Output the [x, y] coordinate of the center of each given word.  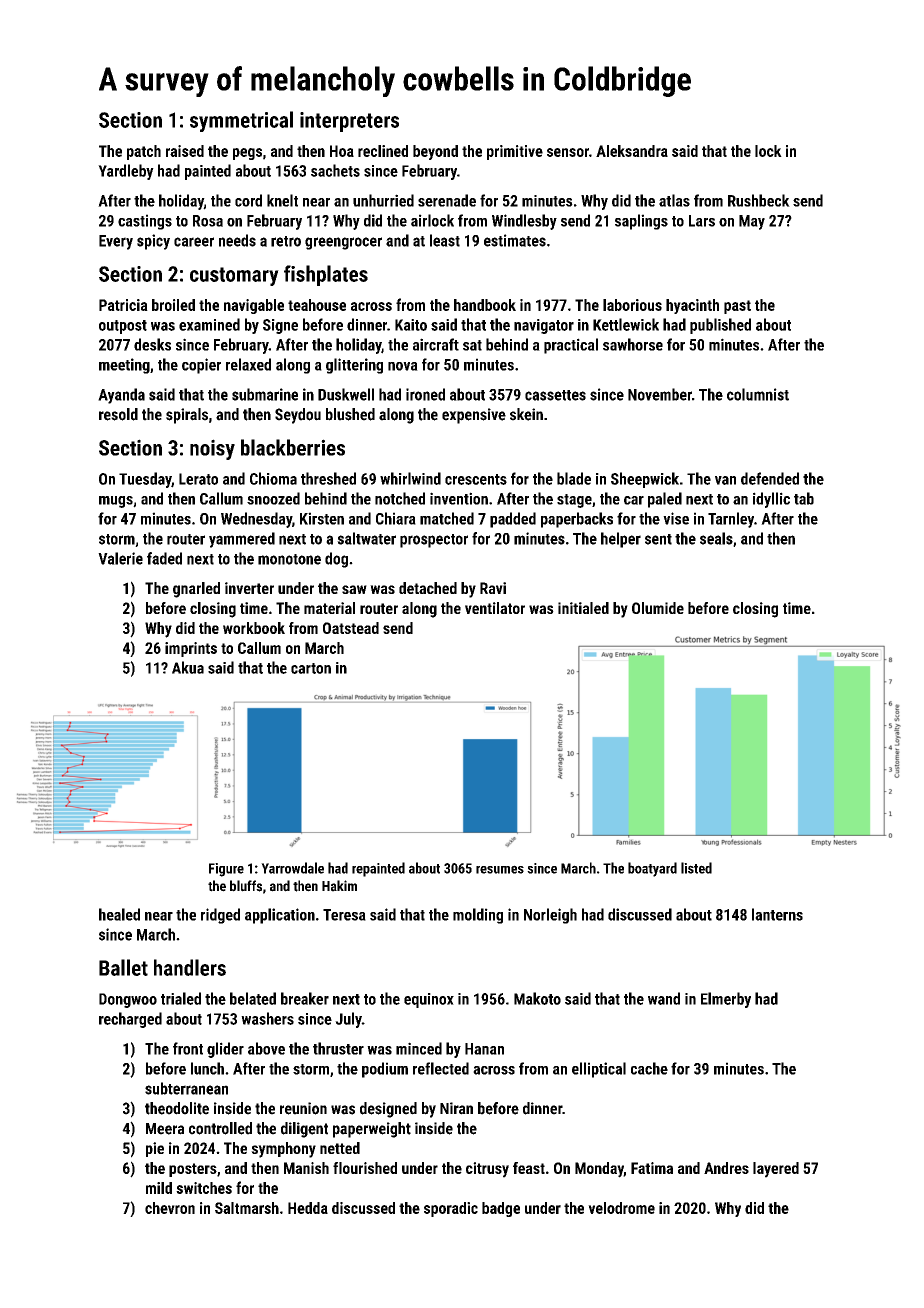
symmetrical [241, 121]
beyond [435, 152]
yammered [242, 540]
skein [526, 414]
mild [159, 1188]
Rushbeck [759, 200]
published [720, 326]
